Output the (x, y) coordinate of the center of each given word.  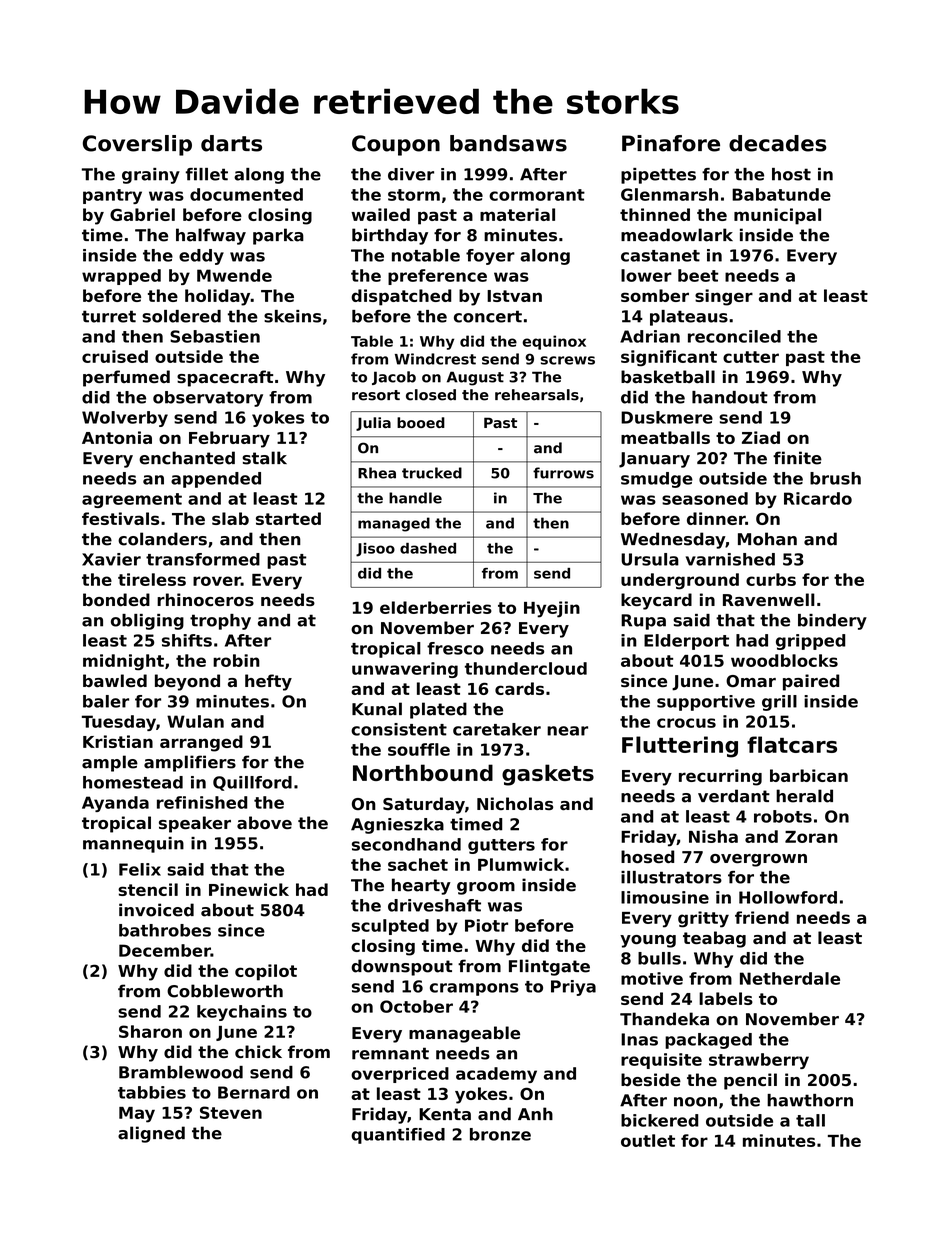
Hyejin (552, 609)
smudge (657, 480)
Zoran (811, 837)
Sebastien (215, 336)
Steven (231, 1112)
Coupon (396, 145)
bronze (500, 1134)
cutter (751, 357)
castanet (660, 256)
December (165, 950)
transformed (203, 559)
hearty (421, 886)
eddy (201, 257)
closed (431, 395)
